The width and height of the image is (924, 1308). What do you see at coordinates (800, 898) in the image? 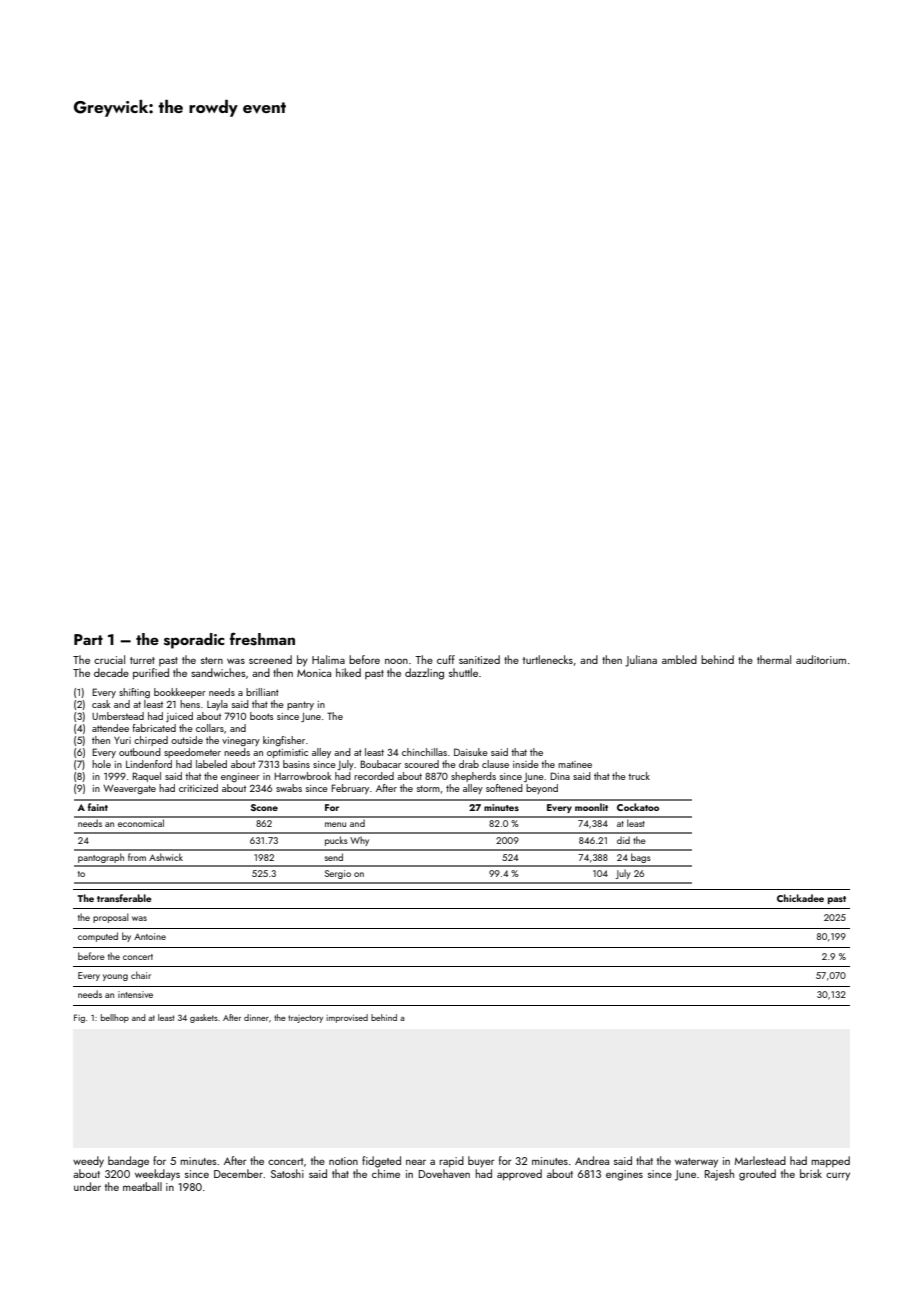
I see `Chickadee` at bounding box center [800, 898].
